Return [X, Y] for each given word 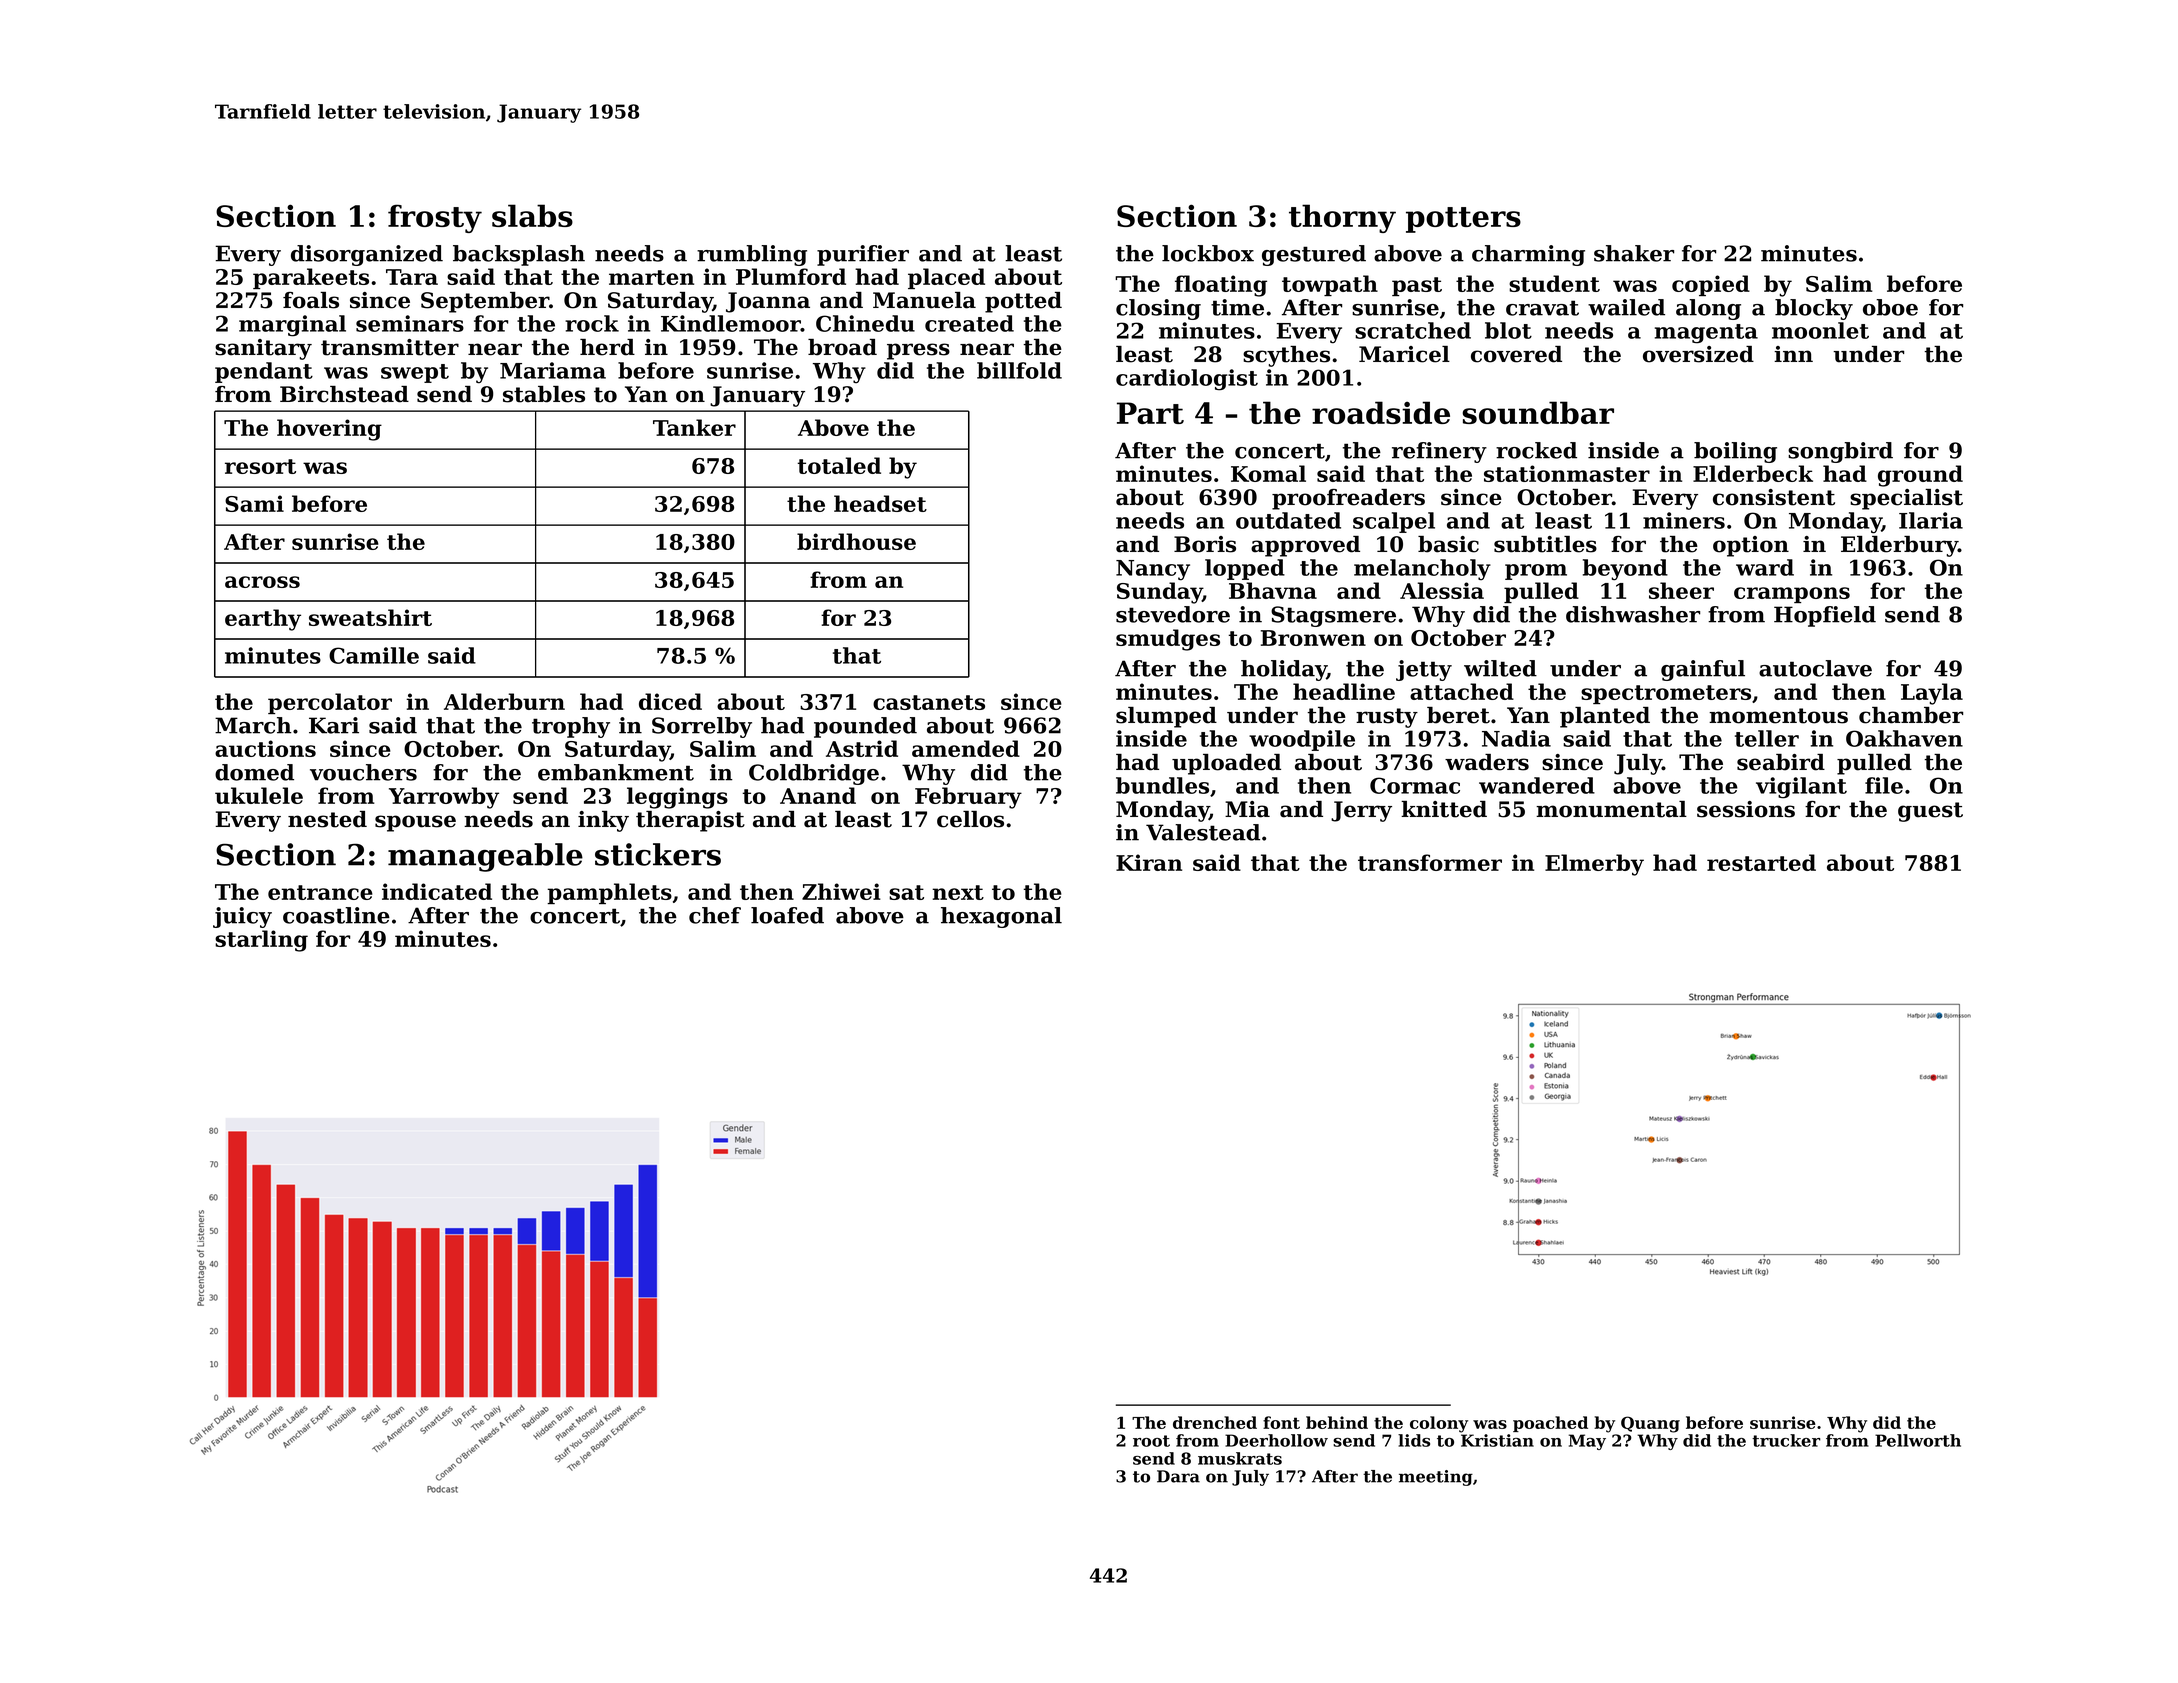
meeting [1436, 1478]
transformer [1430, 862]
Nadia [1516, 738]
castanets [929, 702]
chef [715, 915]
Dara [1178, 1476]
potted [1023, 302]
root [1151, 1441]
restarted [1761, 862]
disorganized [367, 255]
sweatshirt [370, 617]
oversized [1698, 354]
